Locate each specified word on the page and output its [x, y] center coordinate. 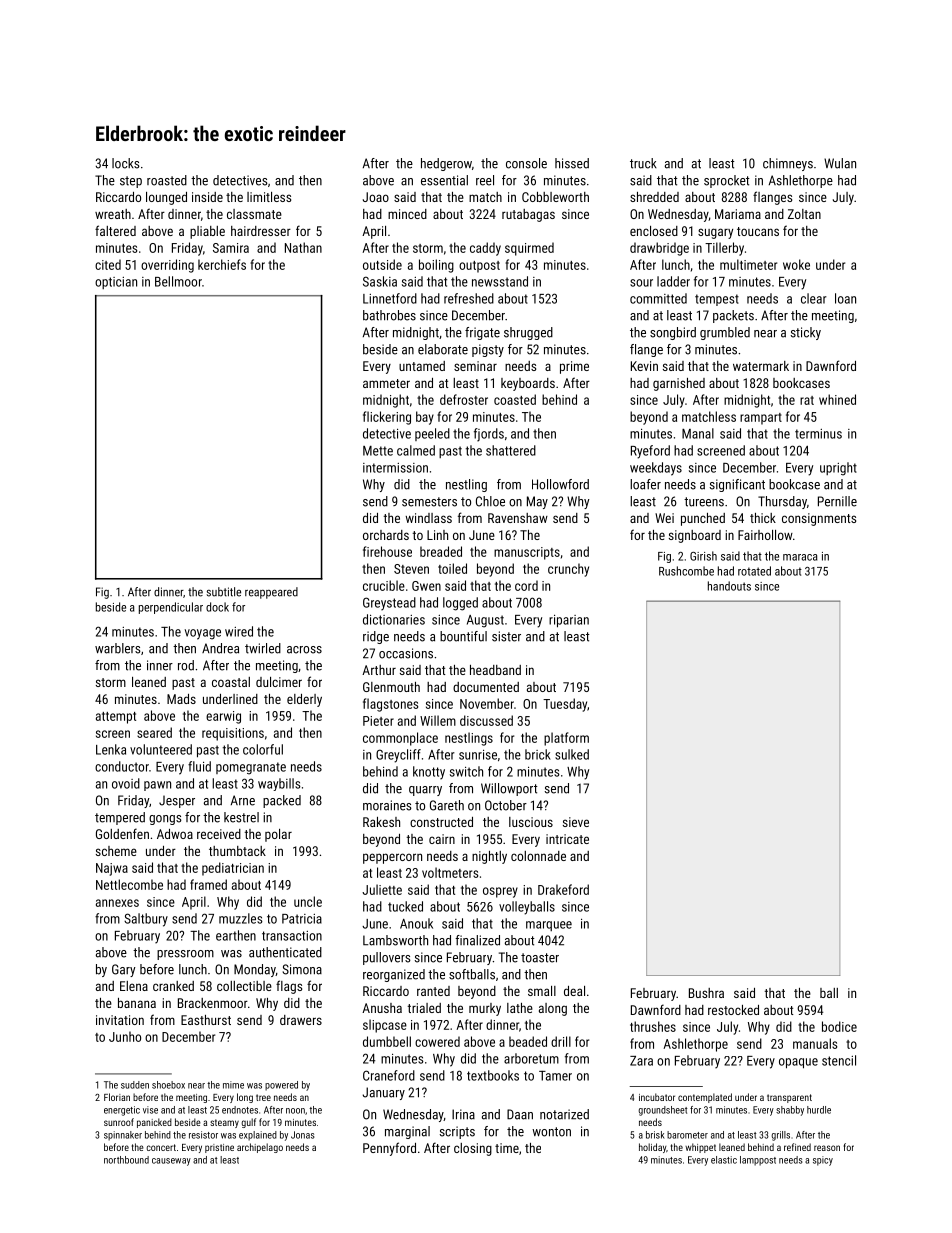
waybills [279, 784]
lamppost [758, 1161]
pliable [207, 232]
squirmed [529, 249]
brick [538, 754]
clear [814, 298]
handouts [729, 586]
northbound [126, 1160]
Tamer [555, 1075]
